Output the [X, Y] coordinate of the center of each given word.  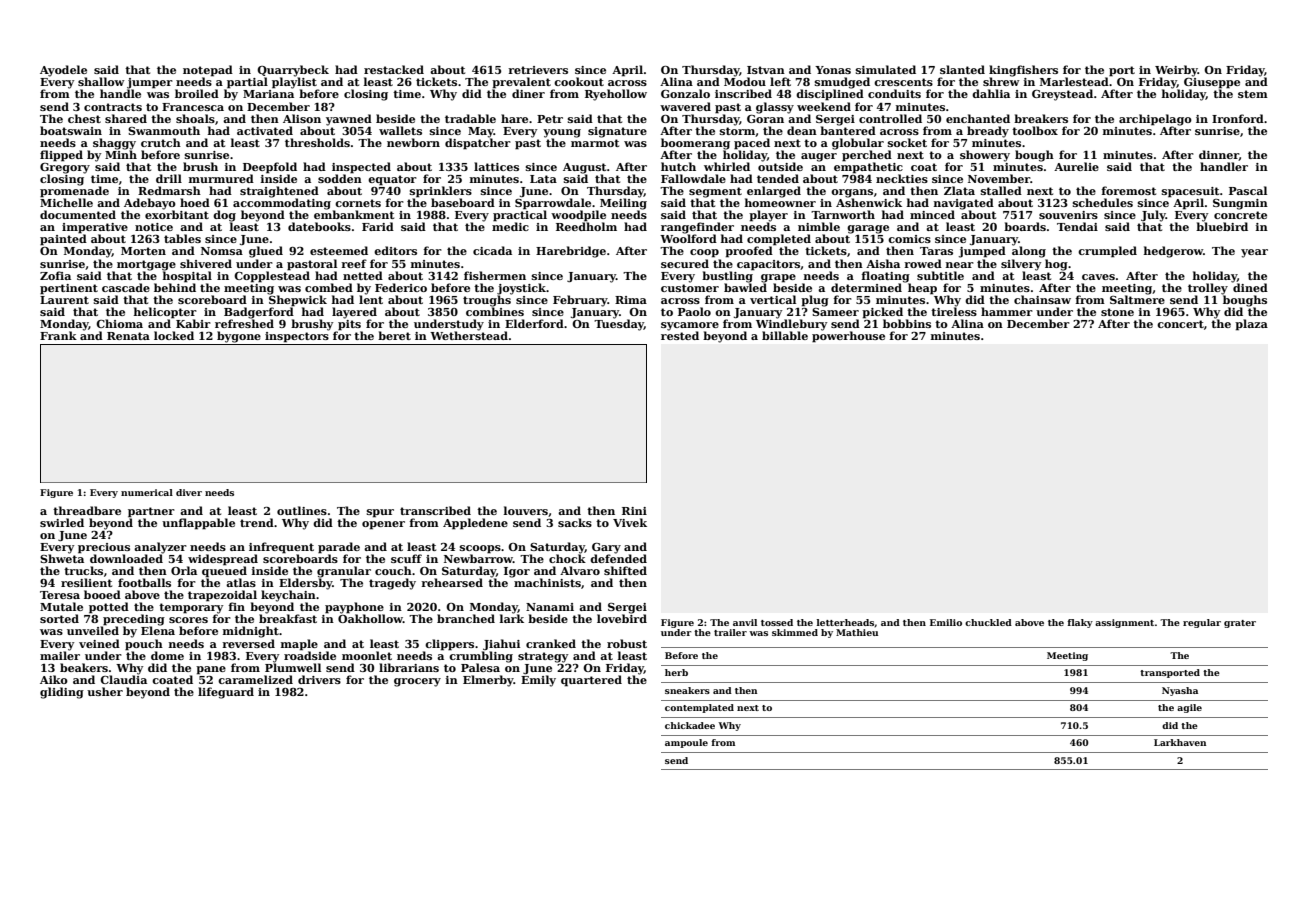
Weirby [1176, 71]
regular [1202, 623]
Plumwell [293, 667]
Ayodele [63, 71]
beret [394, 335]
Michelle [66, 202]
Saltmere [1137, 299]
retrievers [538, 70]
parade [339, 548]
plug [815, 301]
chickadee [690, 725]
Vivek [630, 522]
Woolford [688, 238]
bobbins [907, 323]
